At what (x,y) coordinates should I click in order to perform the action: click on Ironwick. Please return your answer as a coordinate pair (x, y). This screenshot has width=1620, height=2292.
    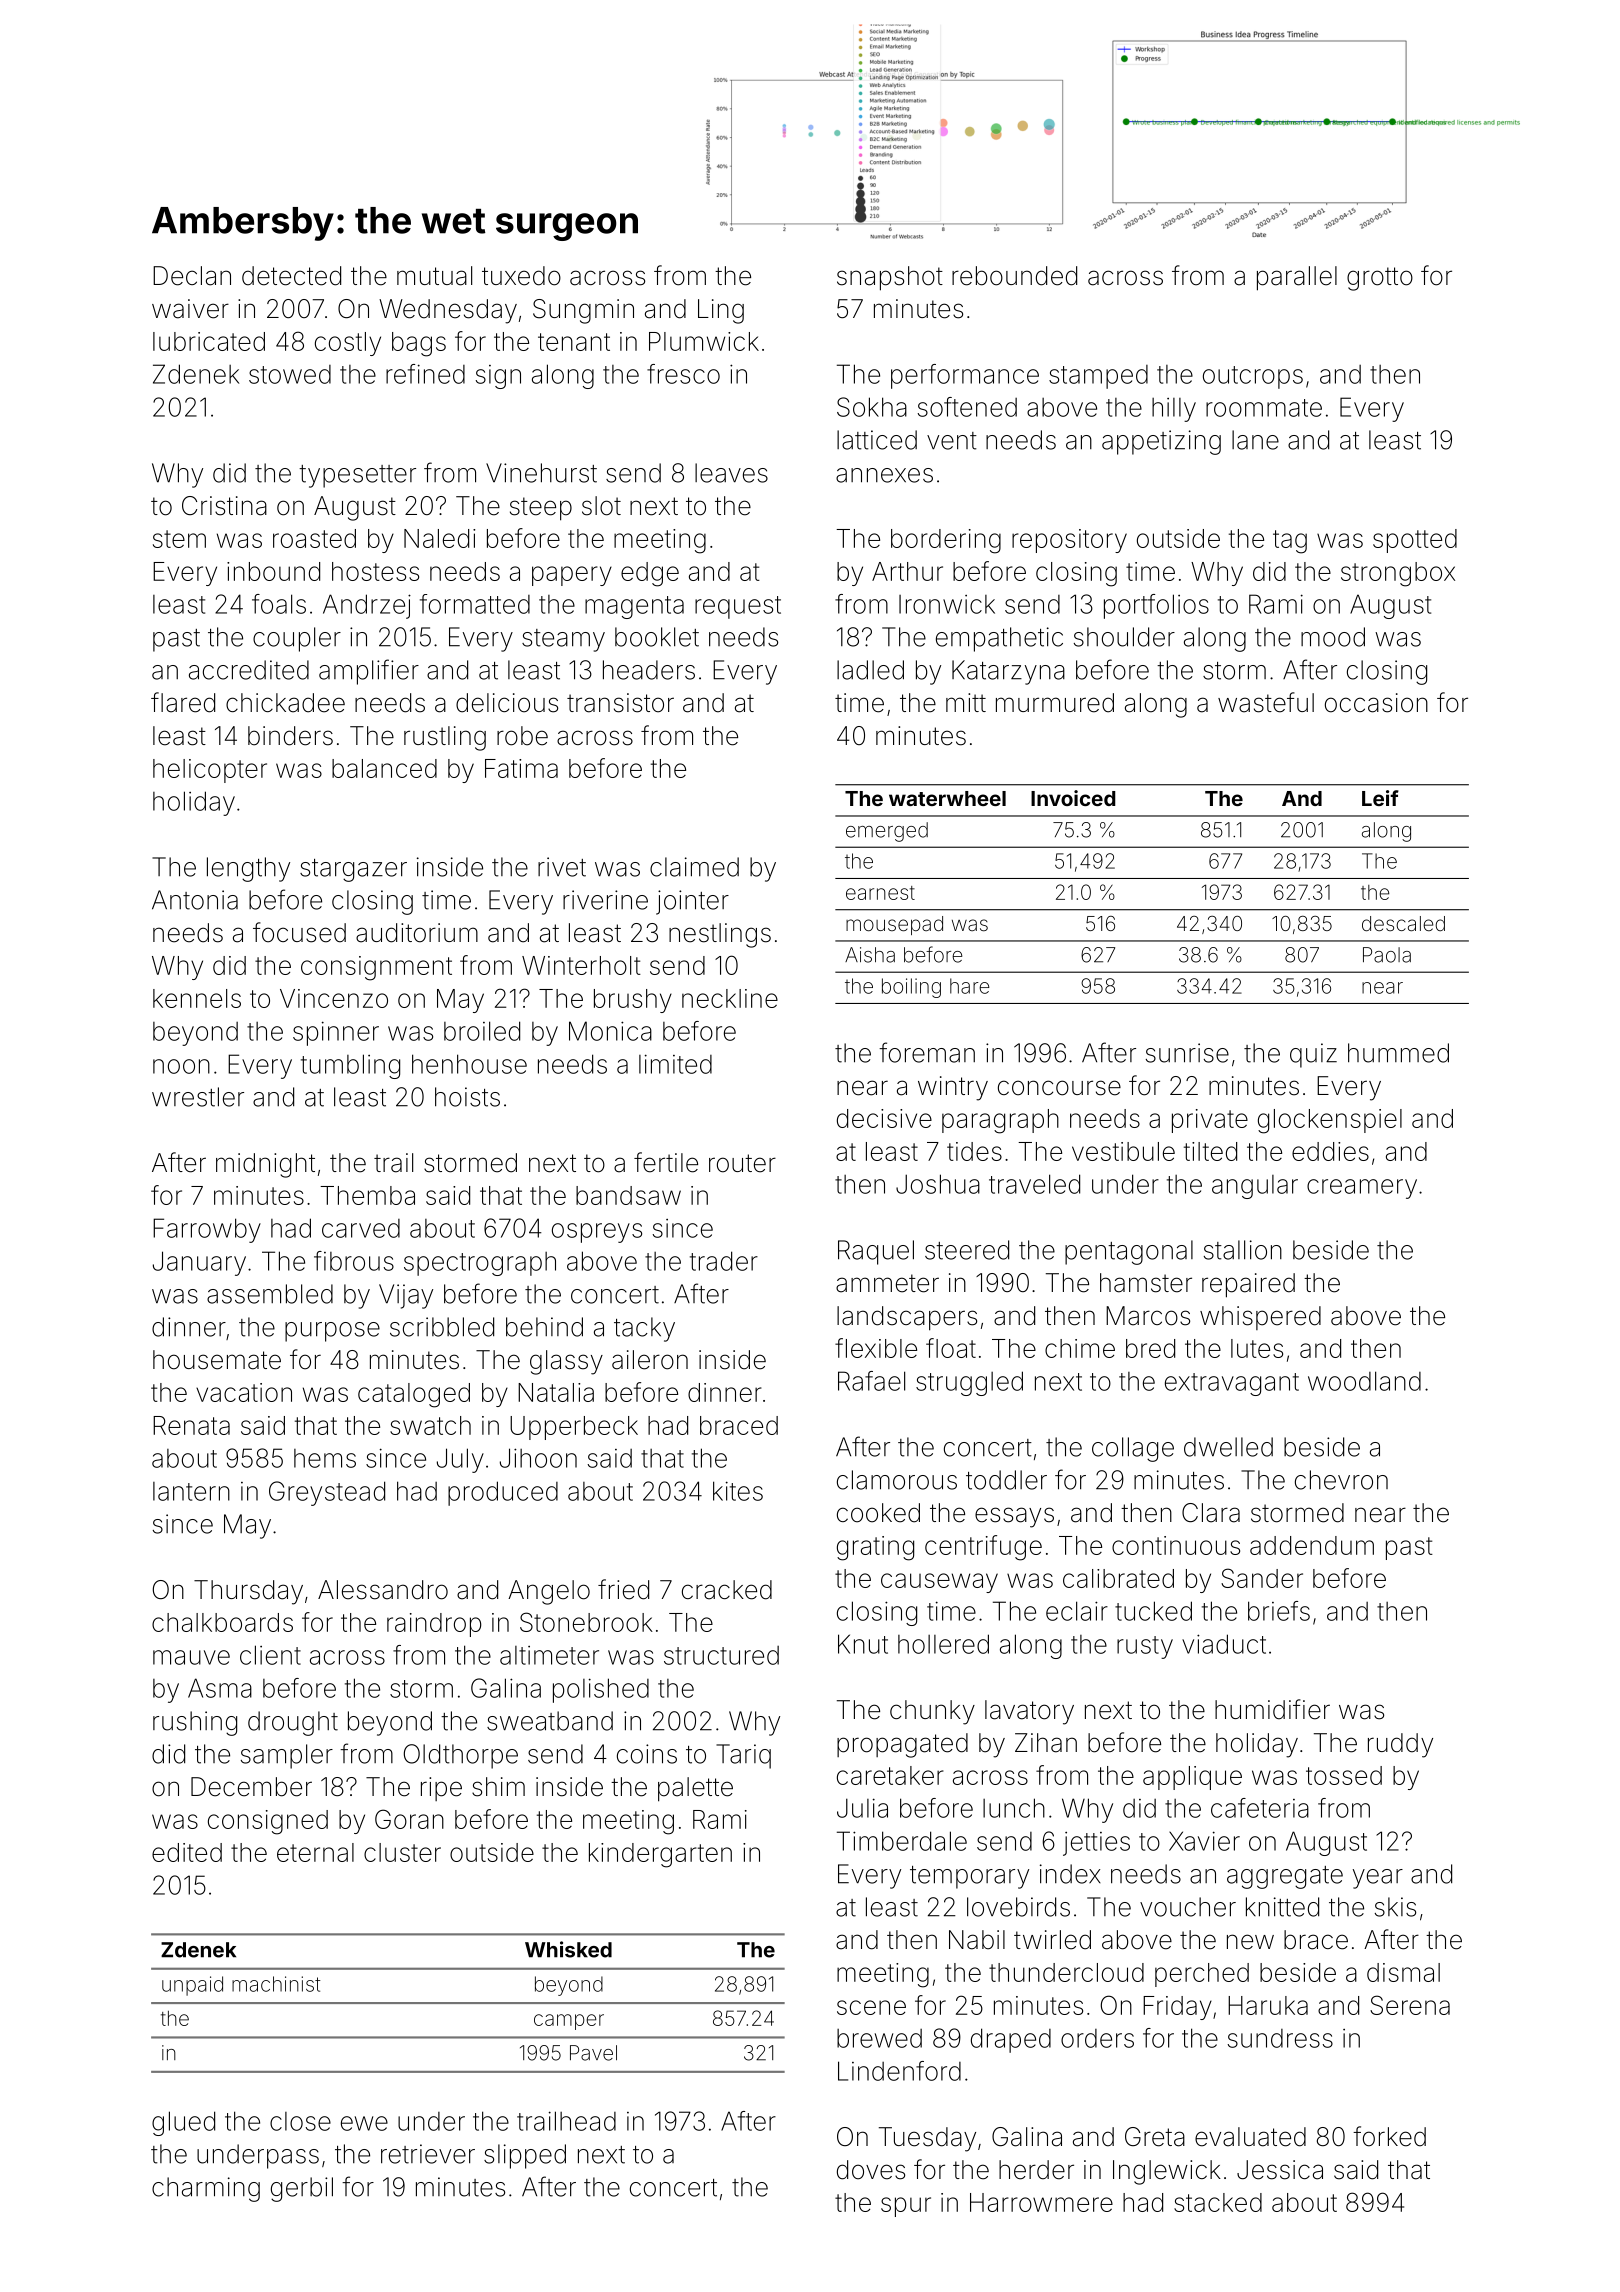
    Looking at the image, I should click on (947, 604).
